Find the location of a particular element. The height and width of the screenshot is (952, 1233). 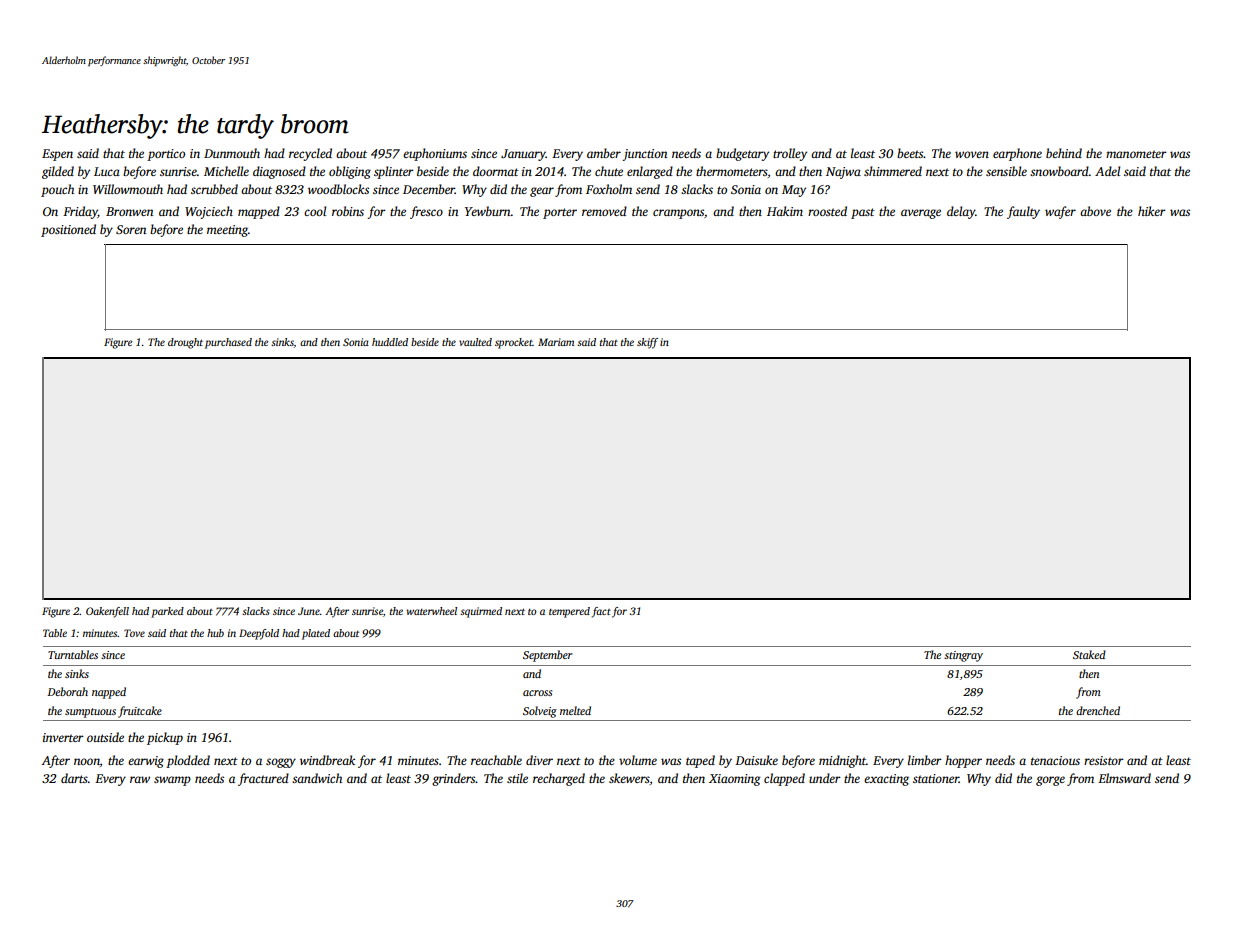

Willowmouth is located at coordinates (128, 189).
